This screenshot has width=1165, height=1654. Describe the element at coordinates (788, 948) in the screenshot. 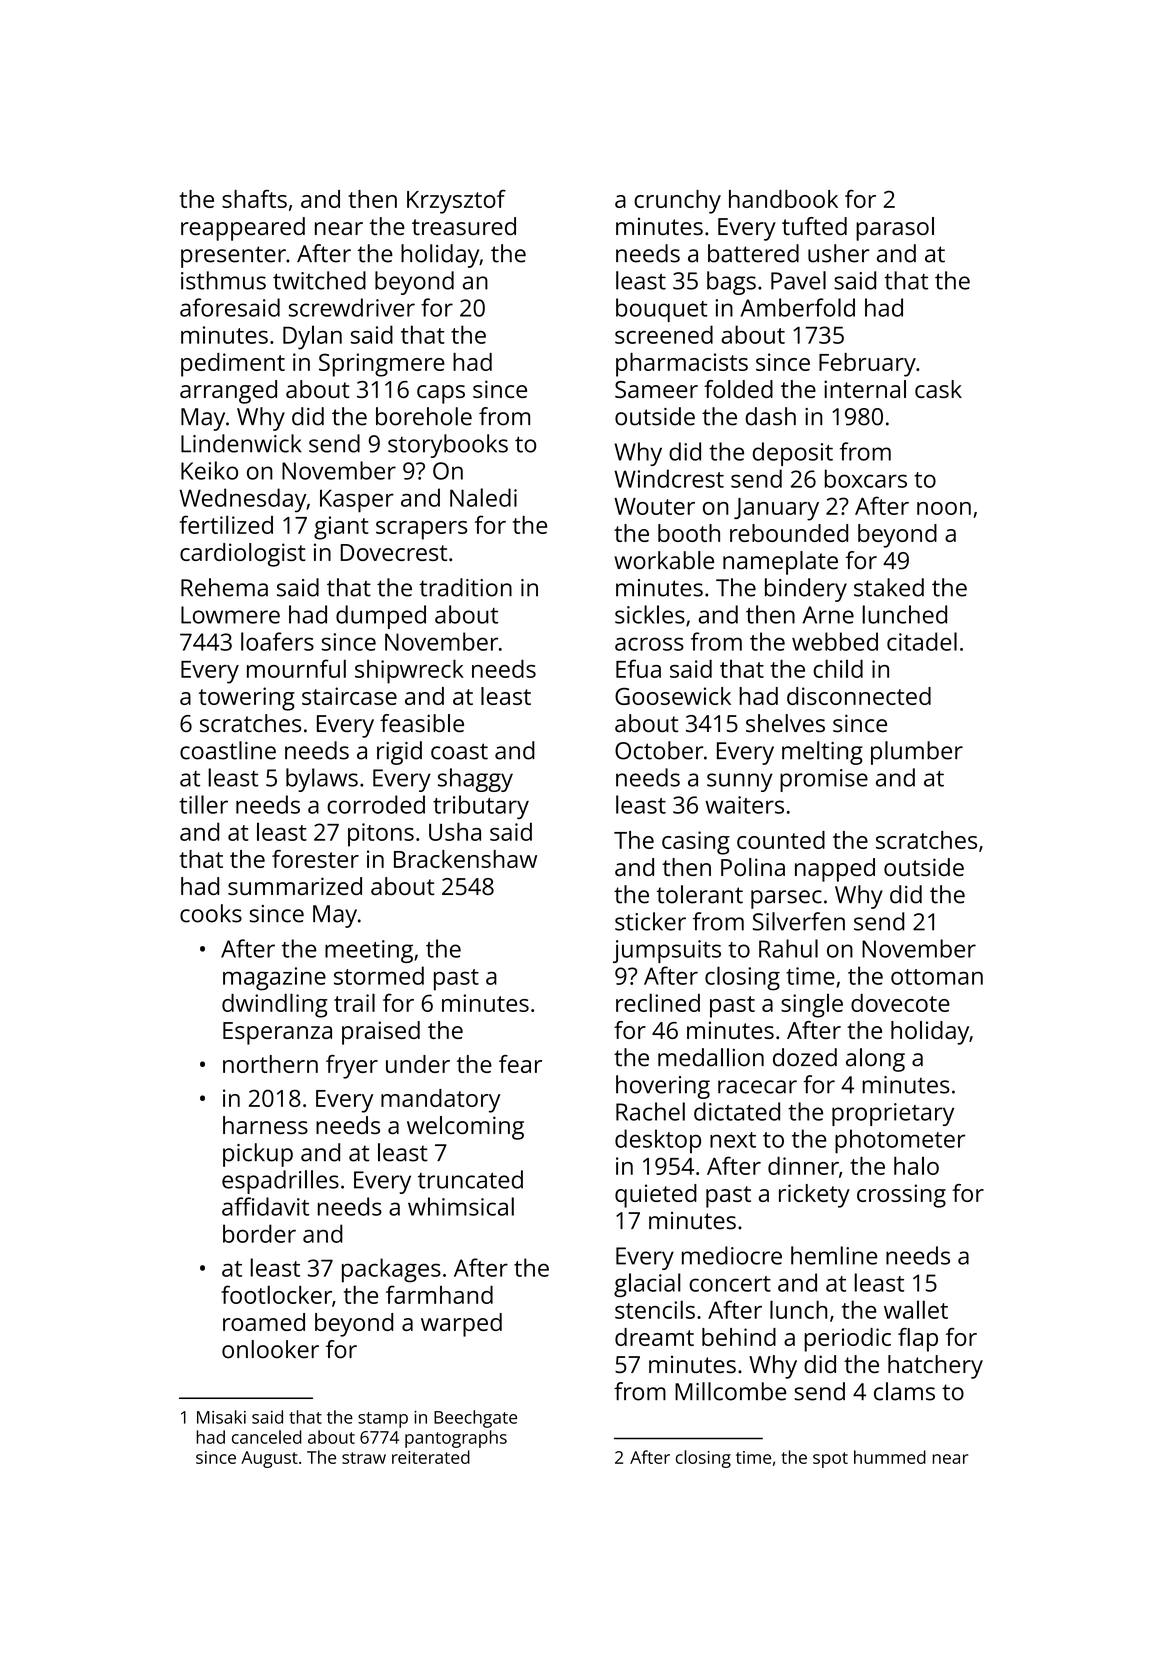

I see `Rahul` at that location.
